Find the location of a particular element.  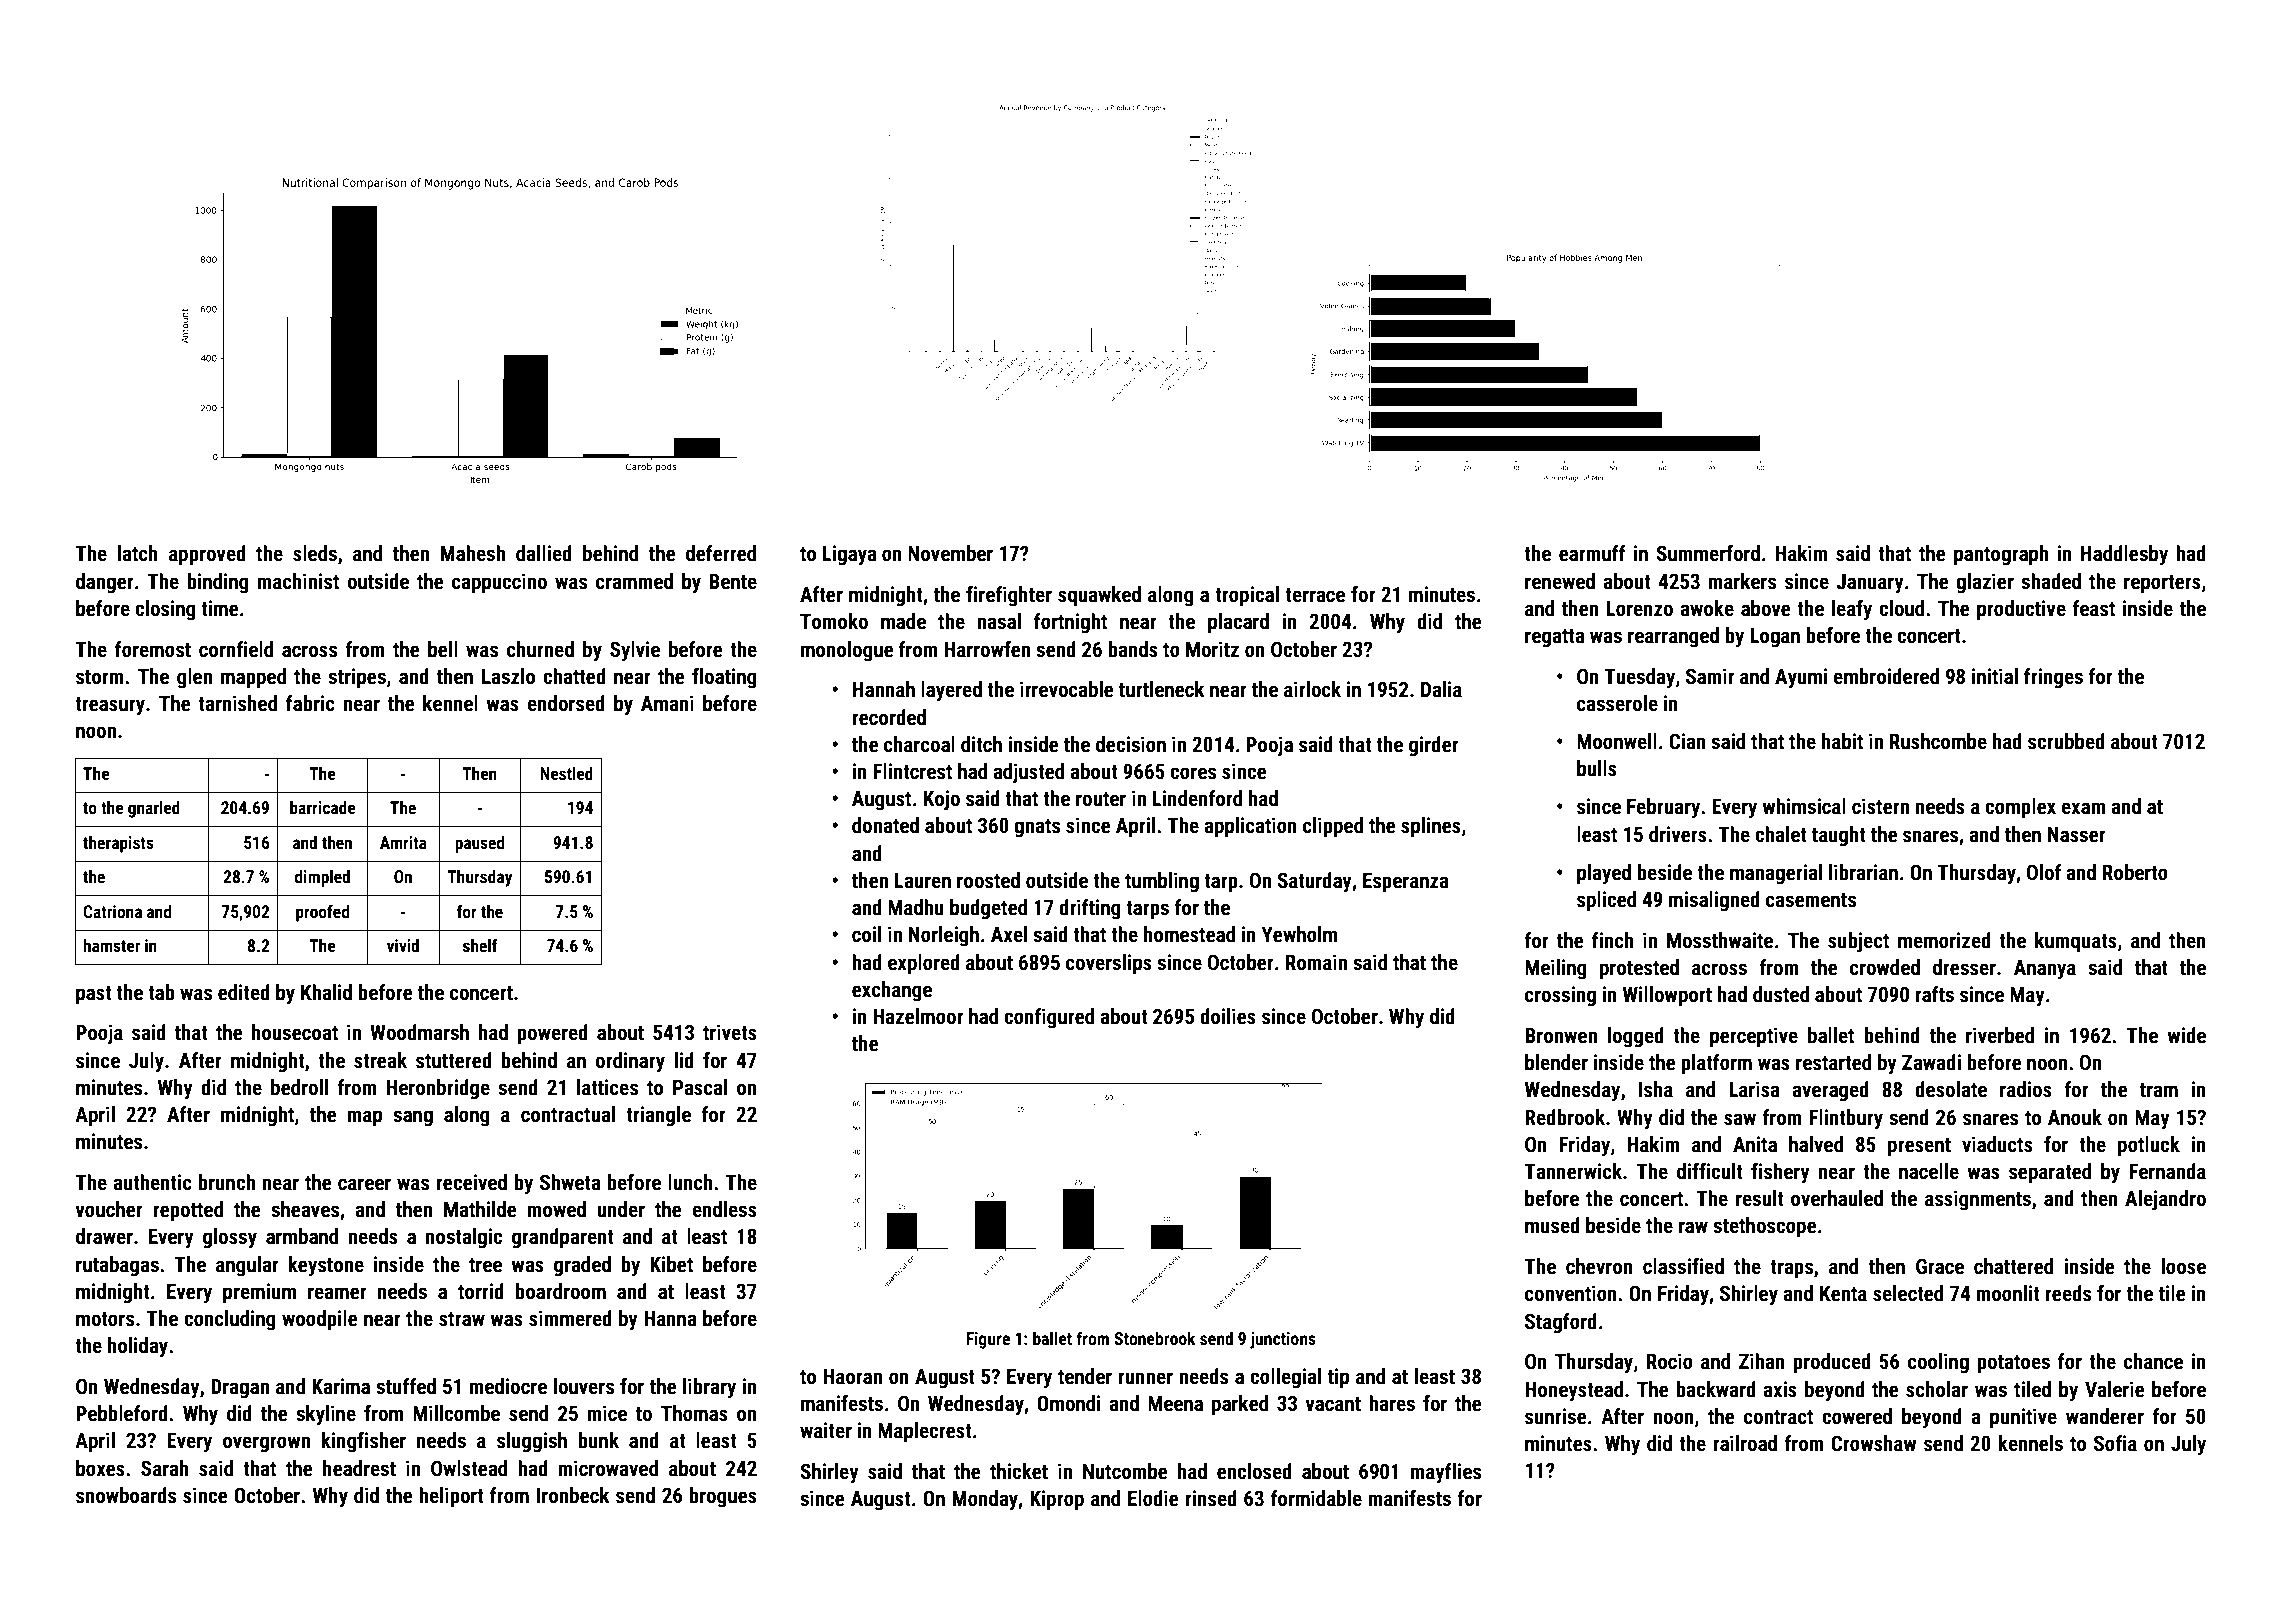

firefighter is located at coordinates (1009, 596).
